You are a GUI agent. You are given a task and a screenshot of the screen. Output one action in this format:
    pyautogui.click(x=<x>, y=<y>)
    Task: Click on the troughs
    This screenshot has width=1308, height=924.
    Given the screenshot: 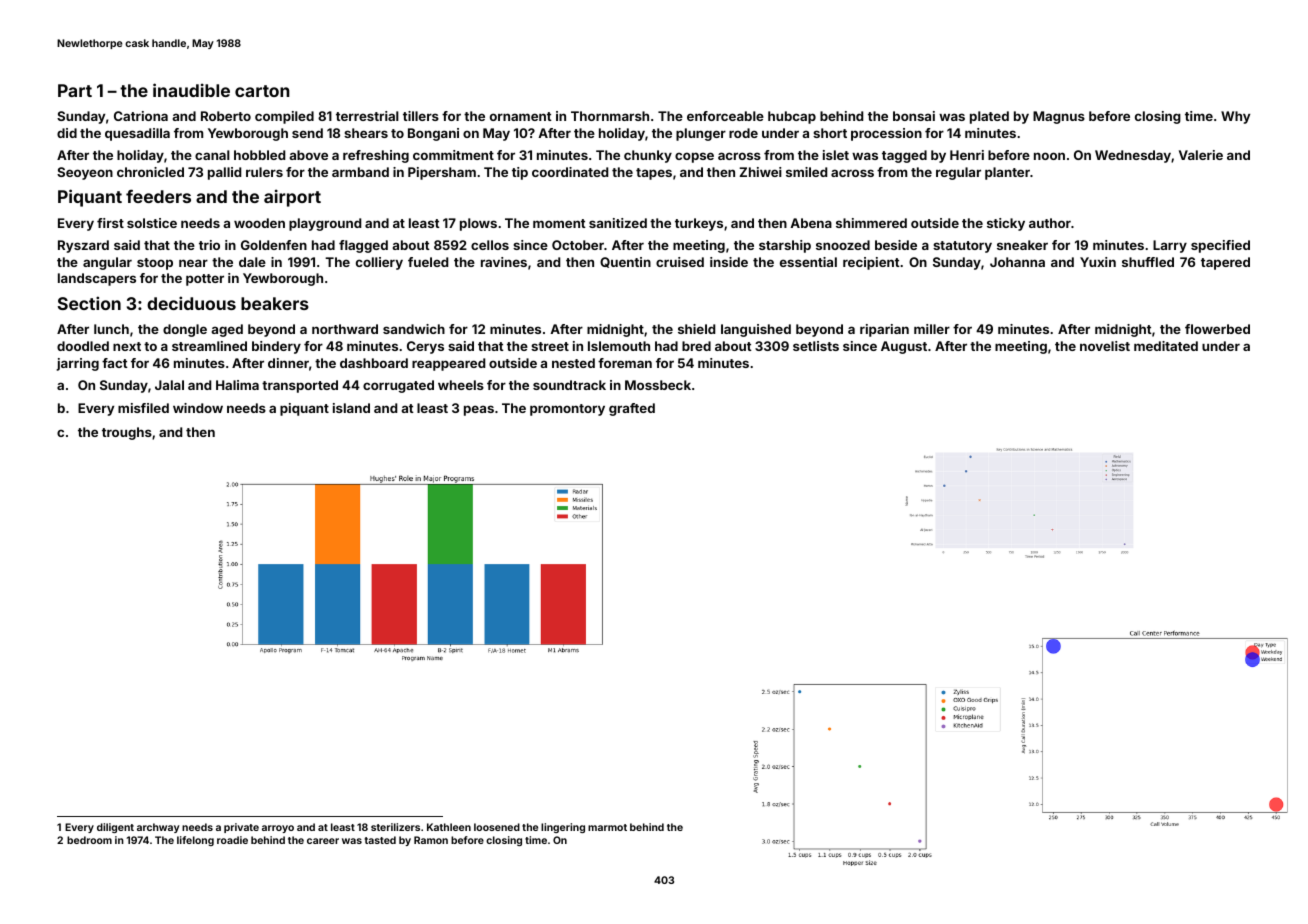 What is the action you would take?
    pyautogui.click(x=127, y=433)
